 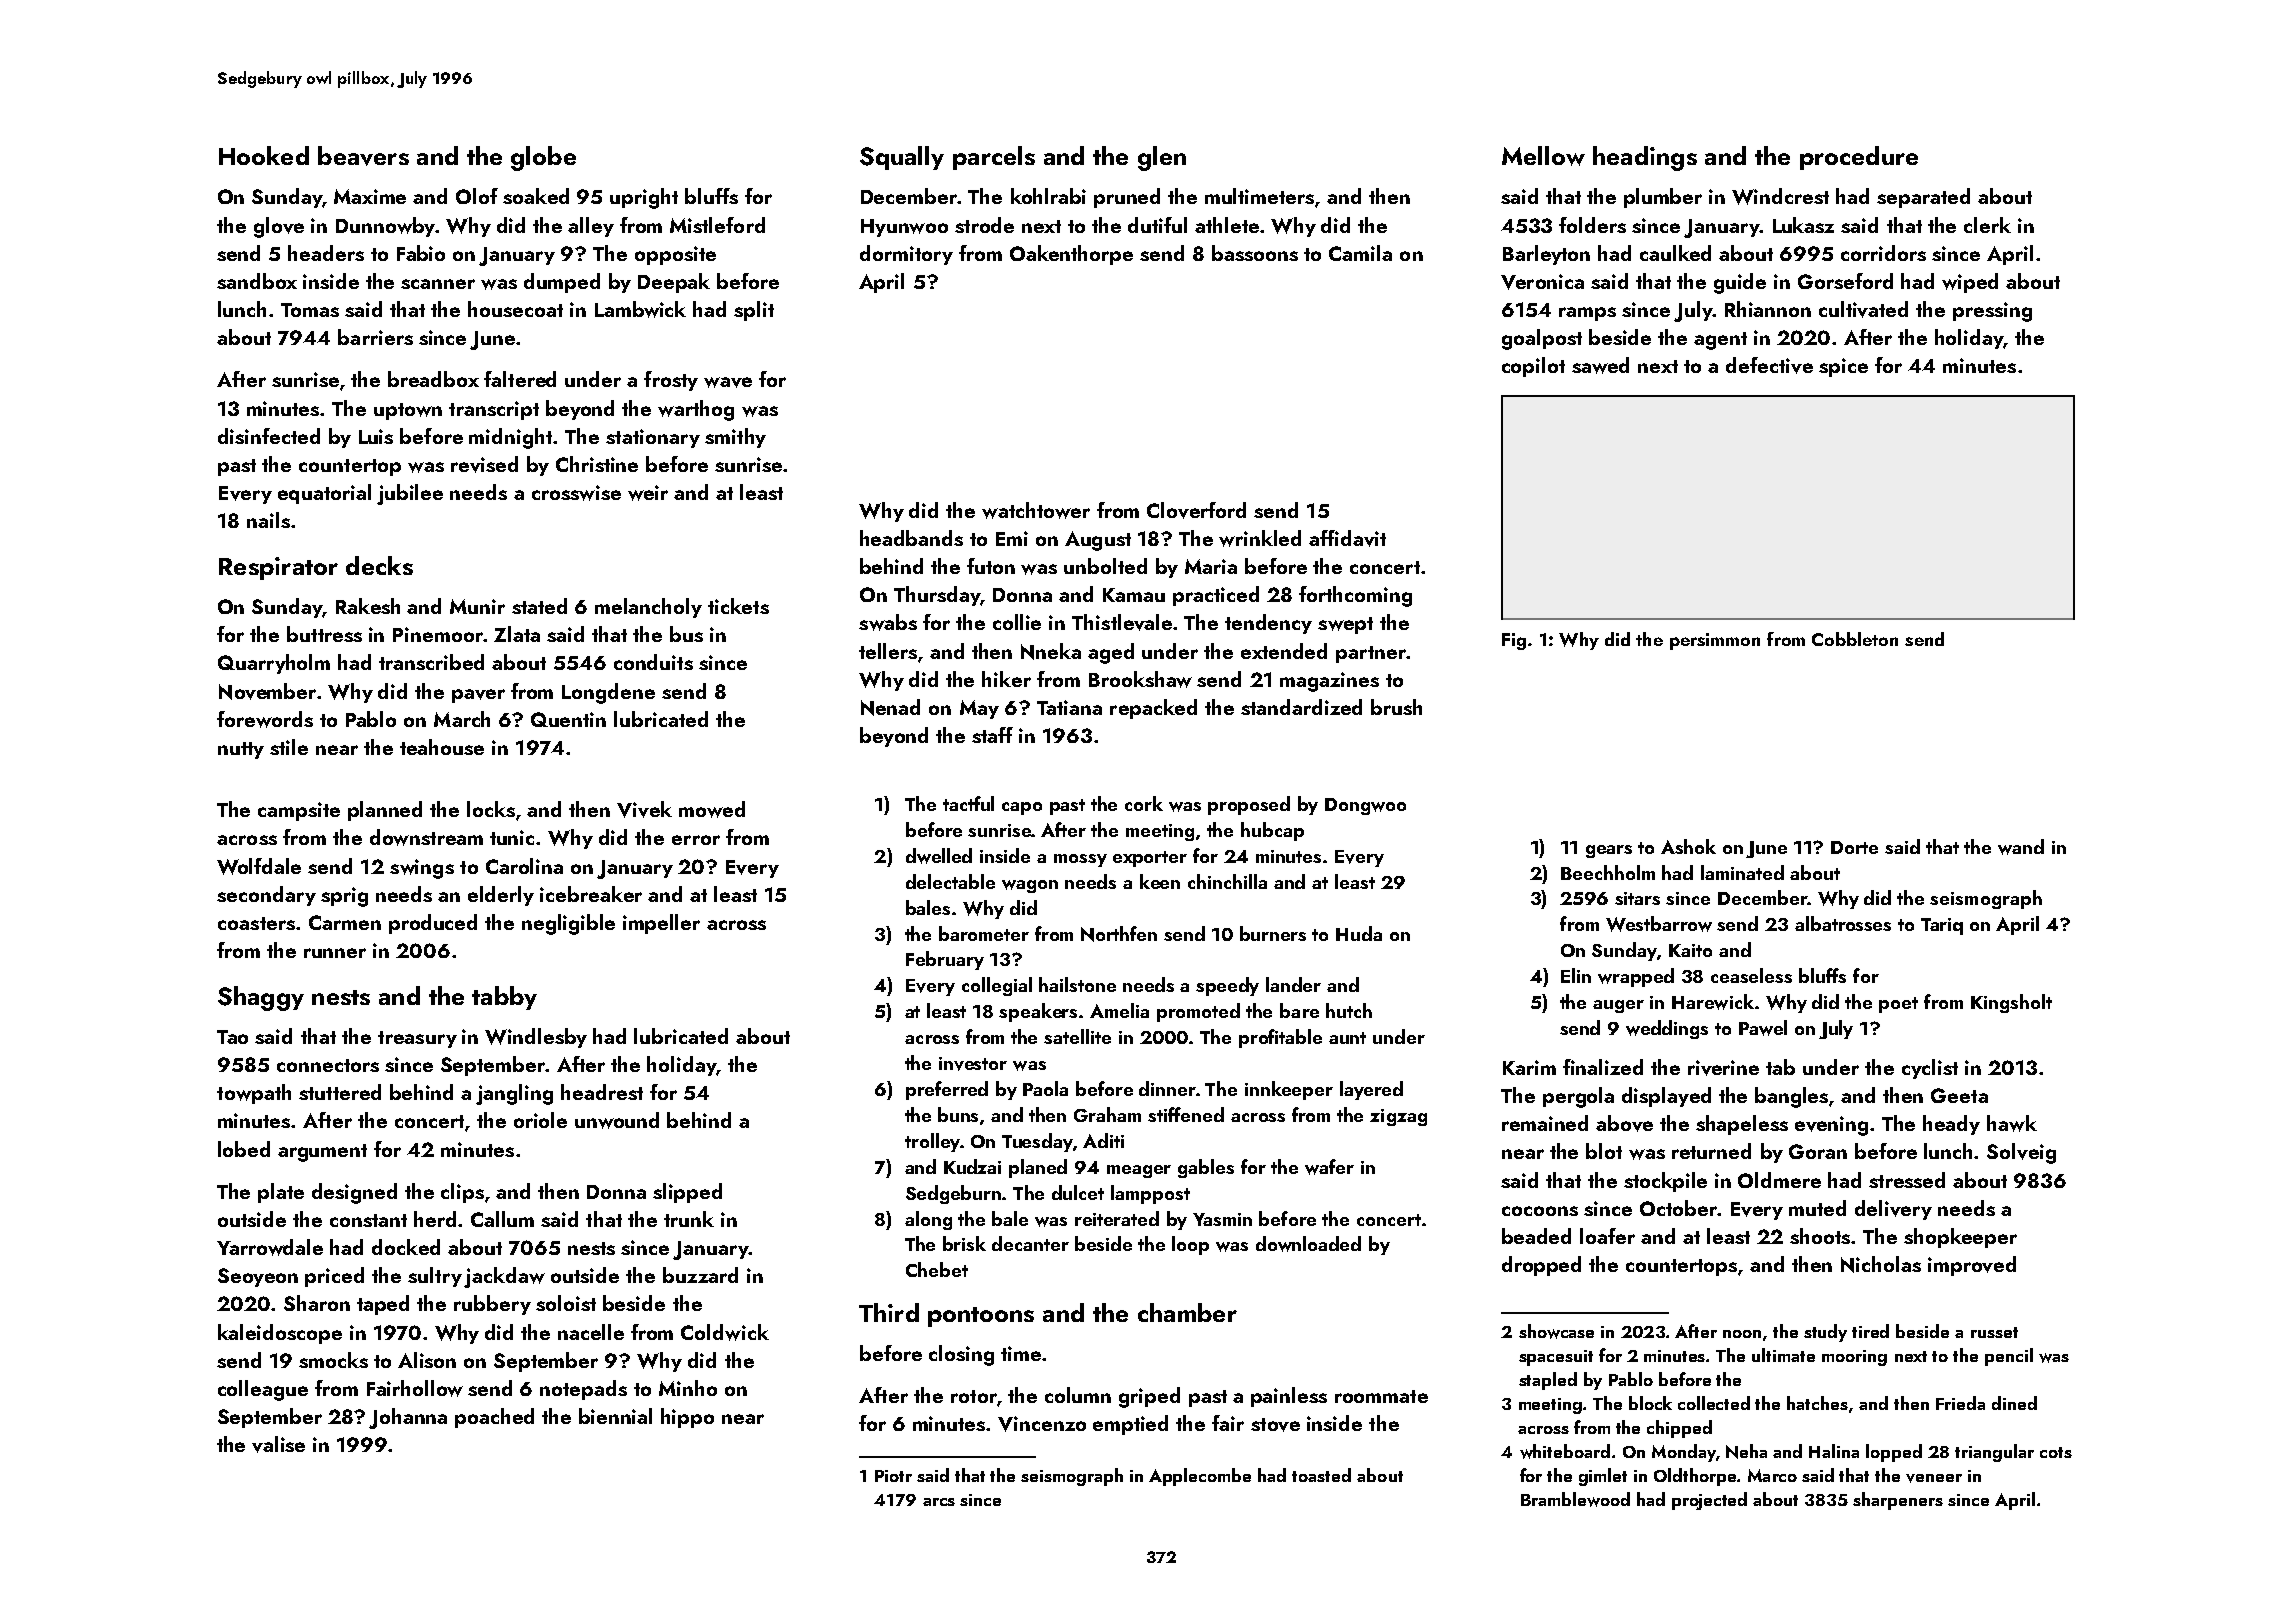 I want to click on procedure, so click(x=1859, y=158).
